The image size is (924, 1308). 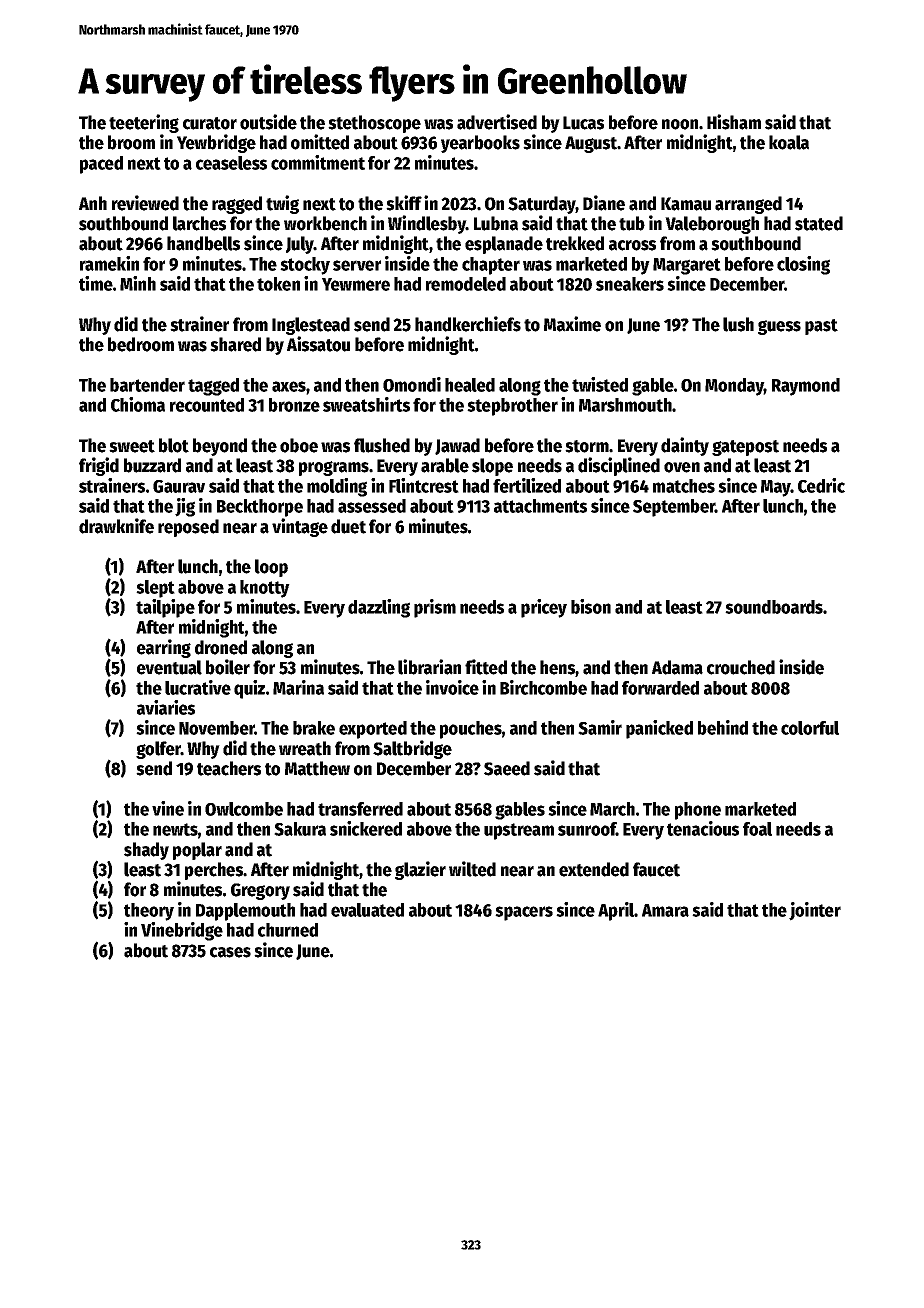 What do you see at coordinates (677, 667) in the screenshot?
I see `Adama` at bounding box center [677, 667].
